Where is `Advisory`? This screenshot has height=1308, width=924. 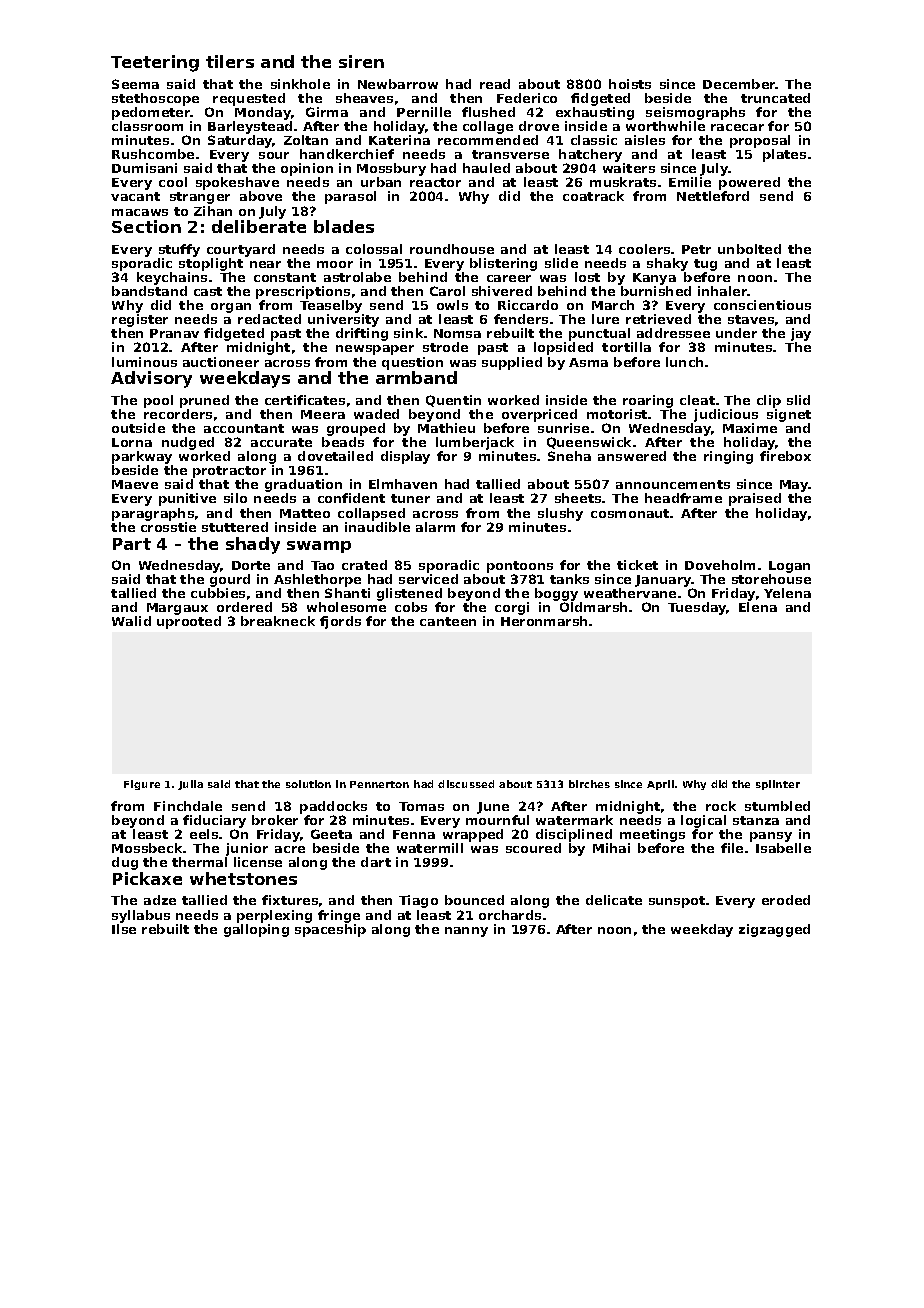
Advisory is located at coordinates (151, 379).
